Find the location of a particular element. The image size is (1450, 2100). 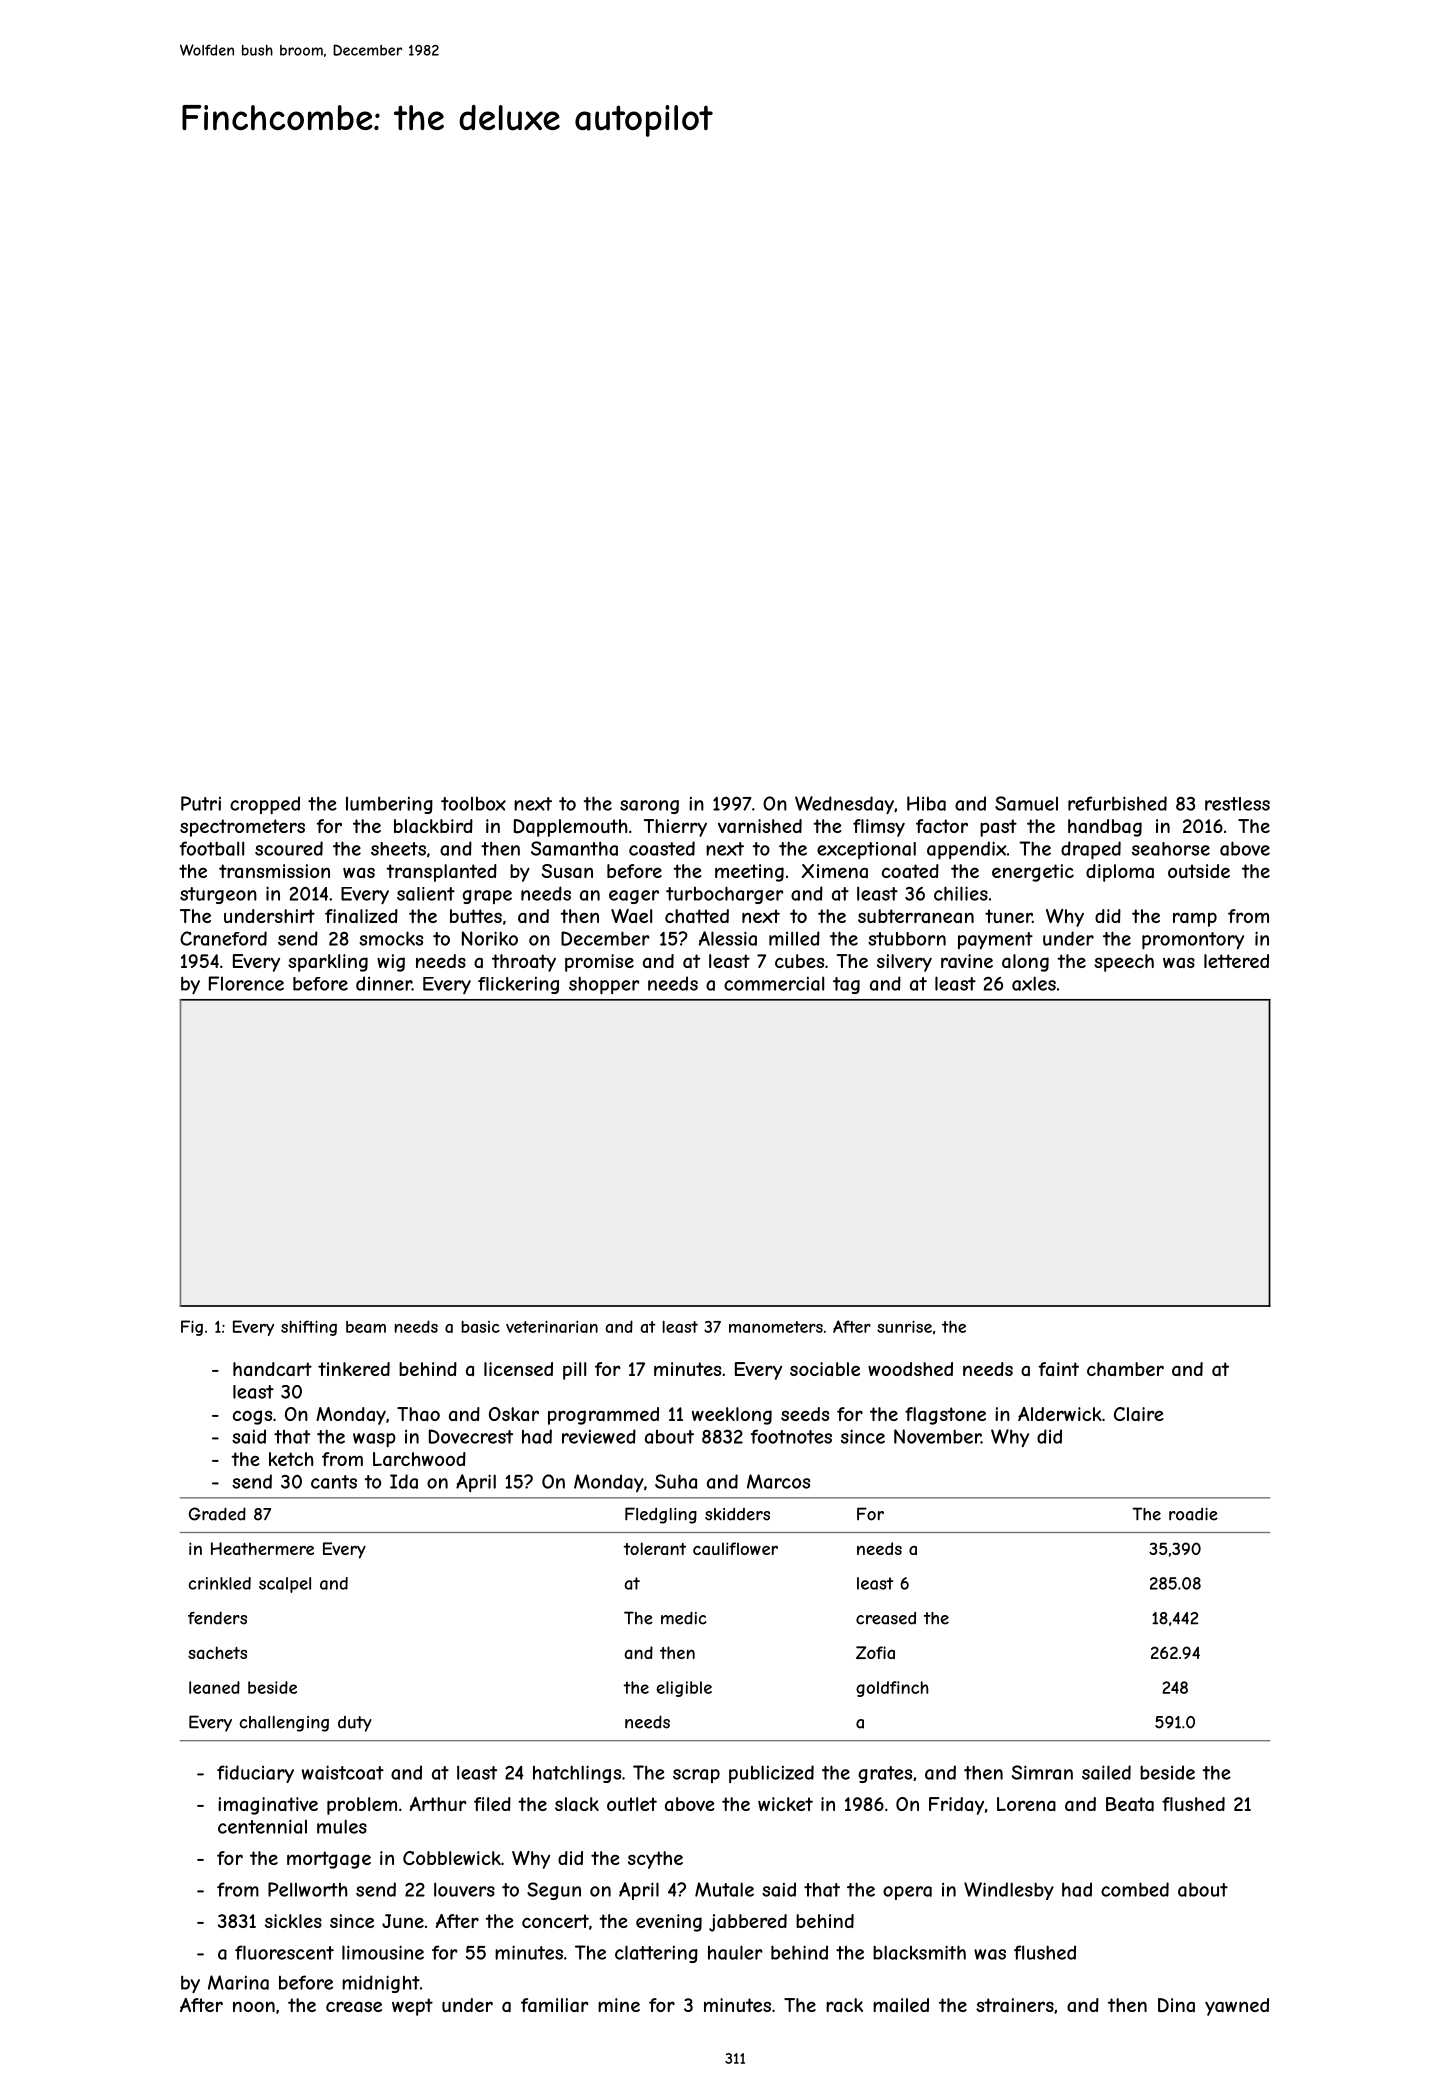

speech is located at coordinates (1124, 963).
